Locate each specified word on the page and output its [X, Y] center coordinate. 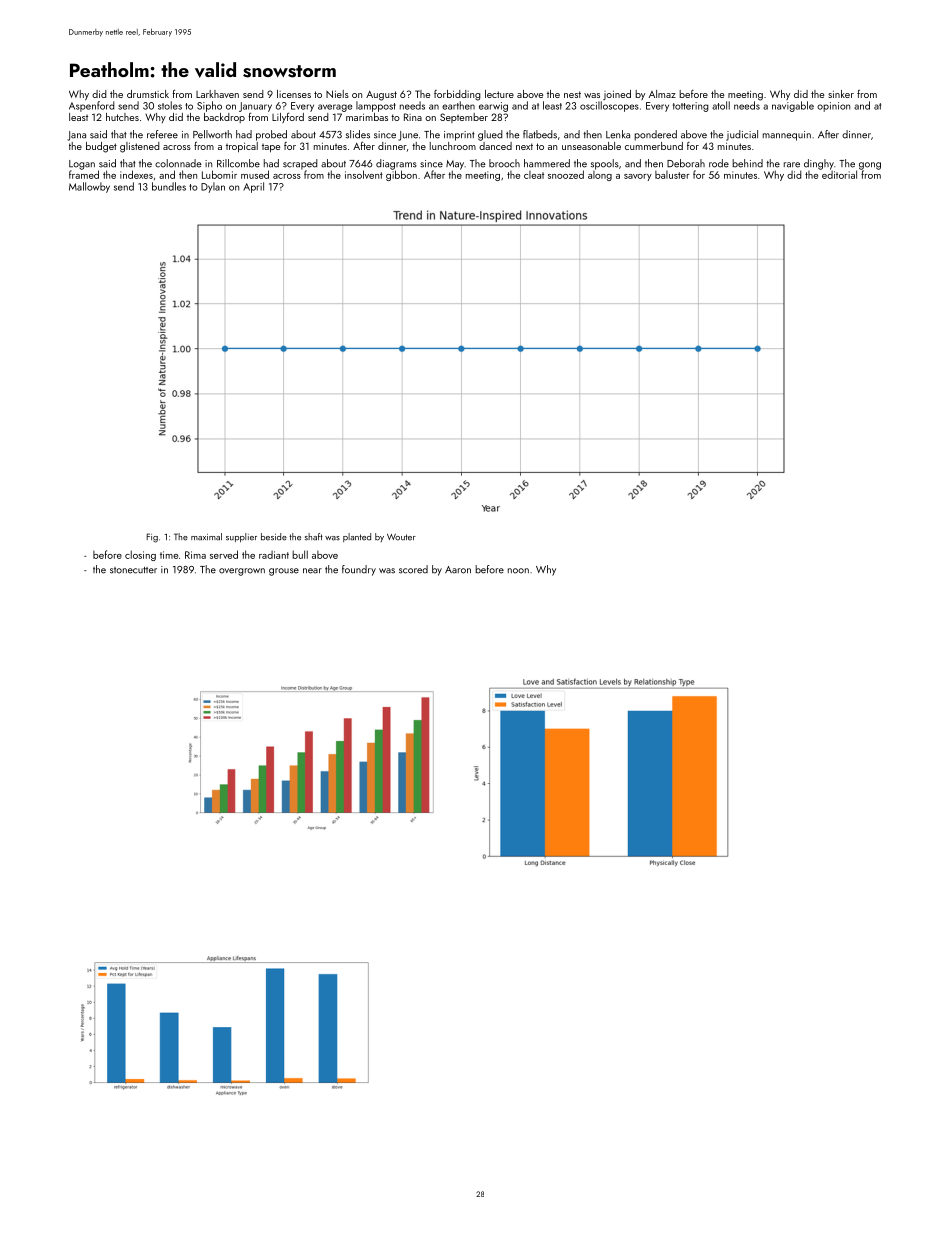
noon [518, 571]
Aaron [458, 570]
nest [572, 94]
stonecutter [133, 570]
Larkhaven [217, 94]
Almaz [662, 94]
